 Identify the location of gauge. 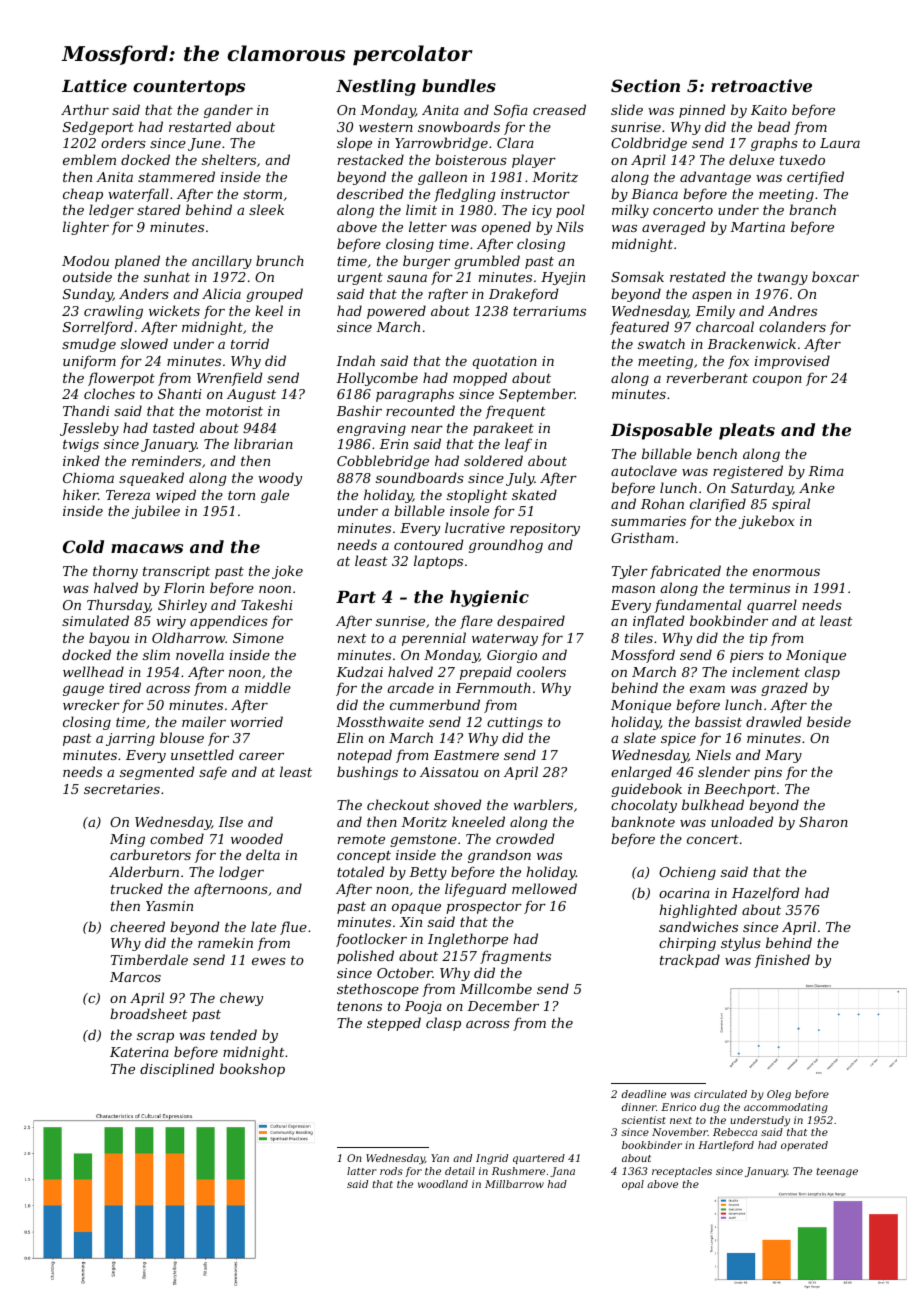
(83, 691).
